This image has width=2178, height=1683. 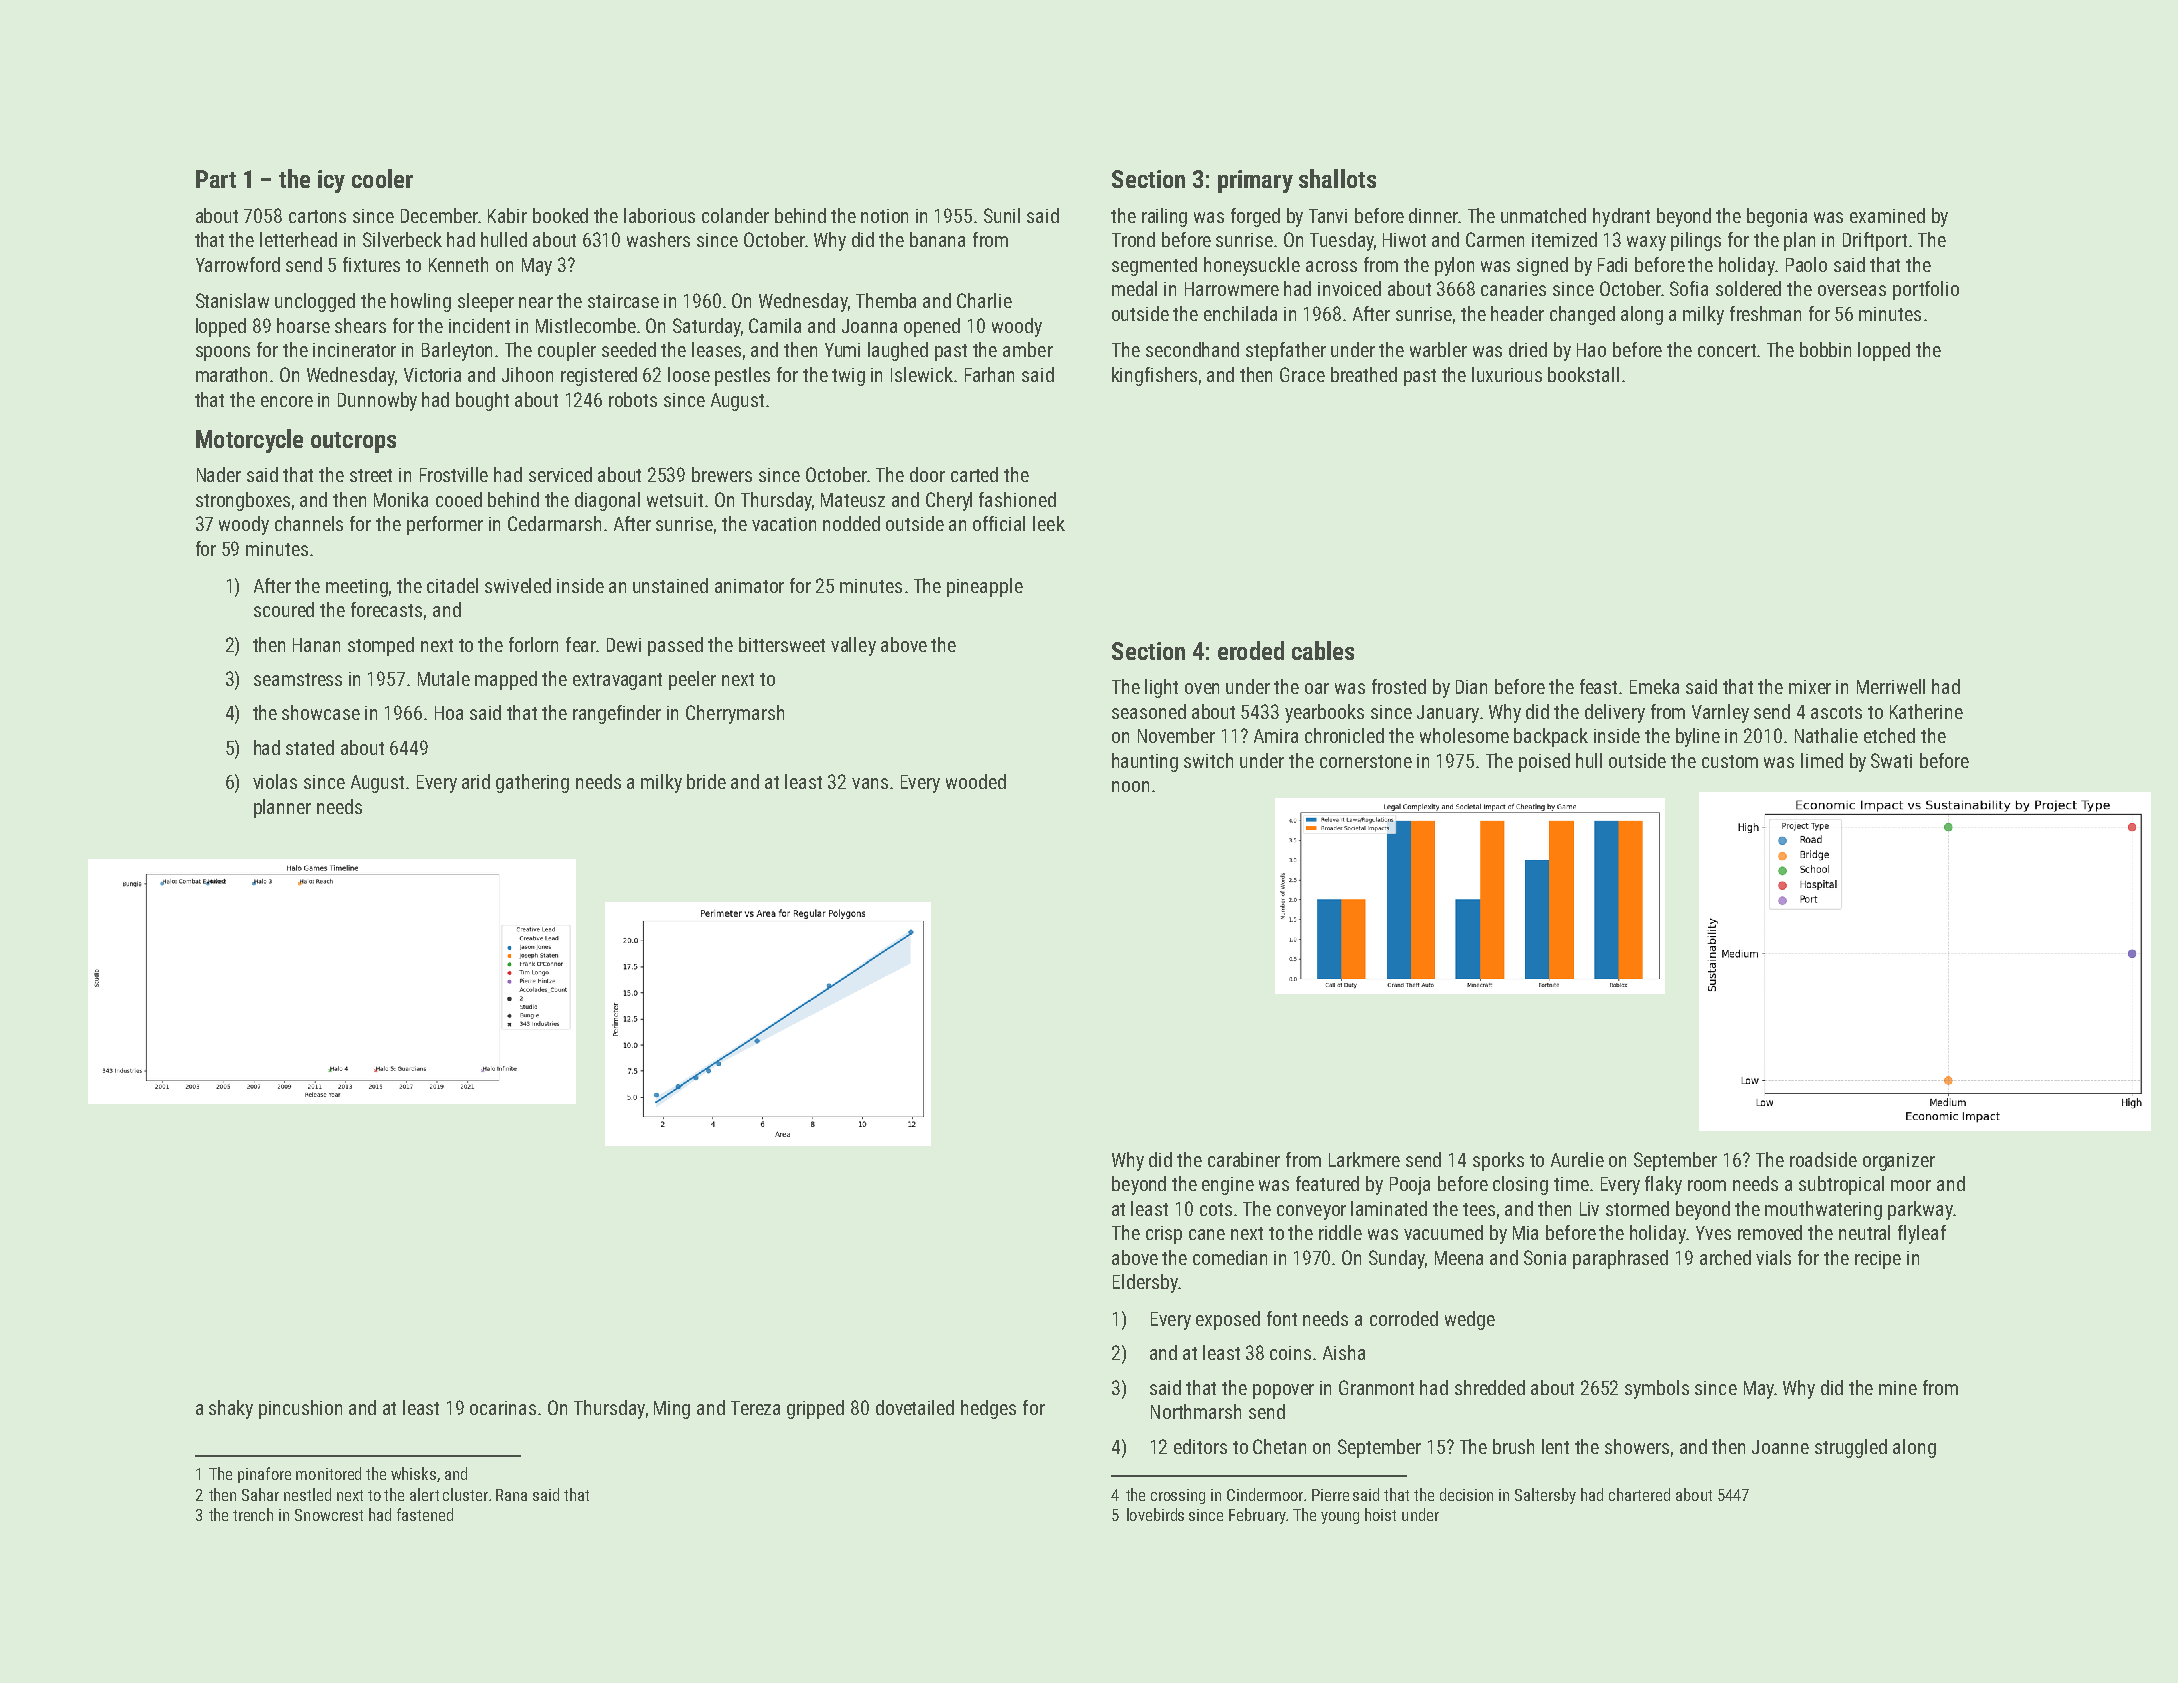 I want to click on cooler, so click(x=382, y=178).
